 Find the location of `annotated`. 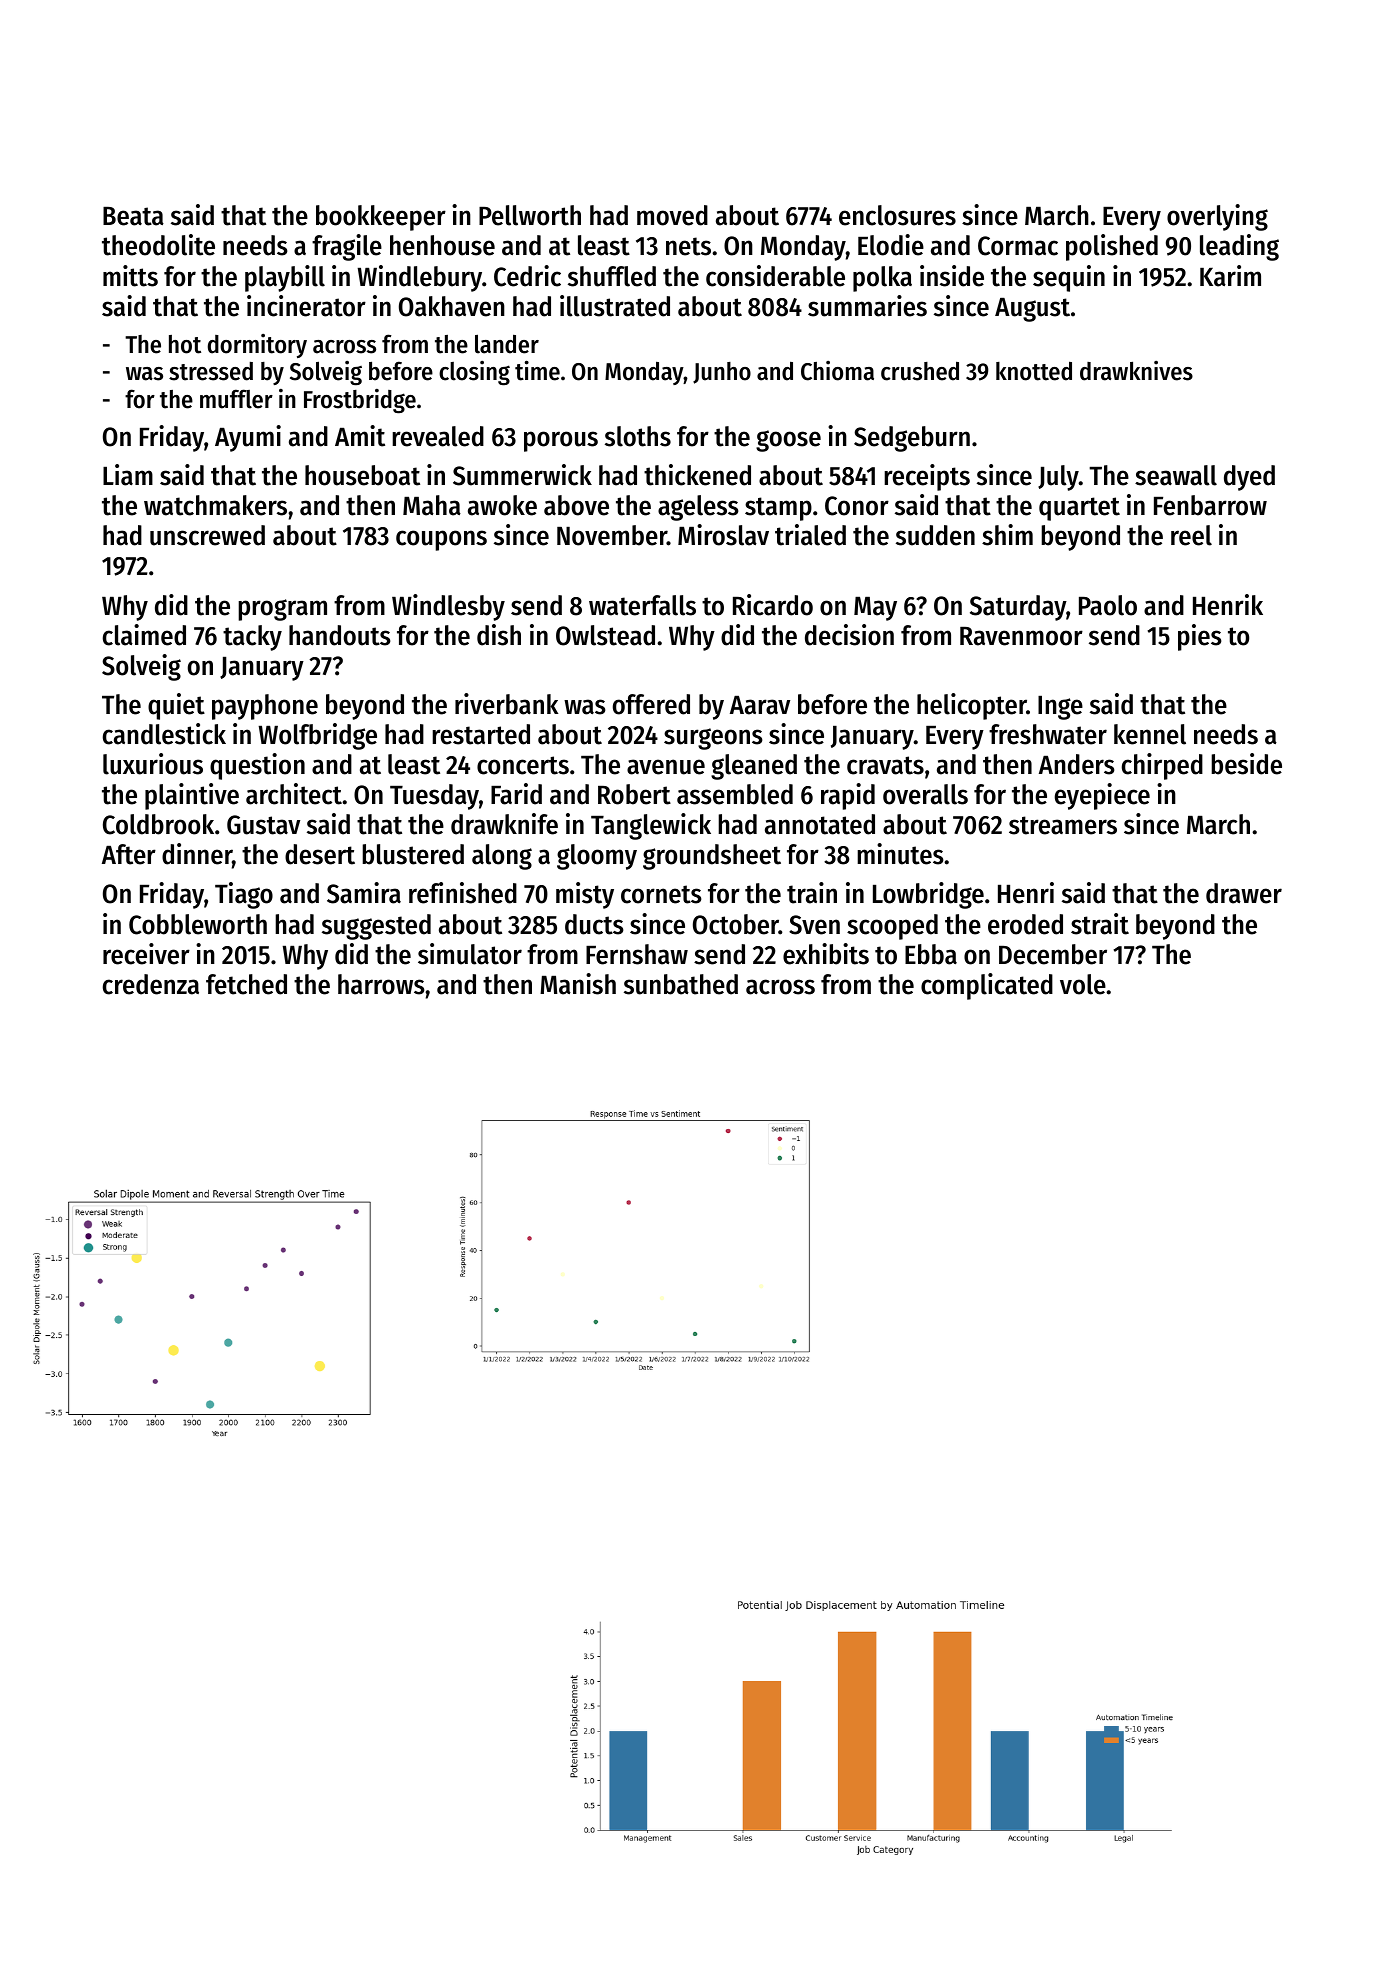

annotated is located at coordinates (820, 824).
